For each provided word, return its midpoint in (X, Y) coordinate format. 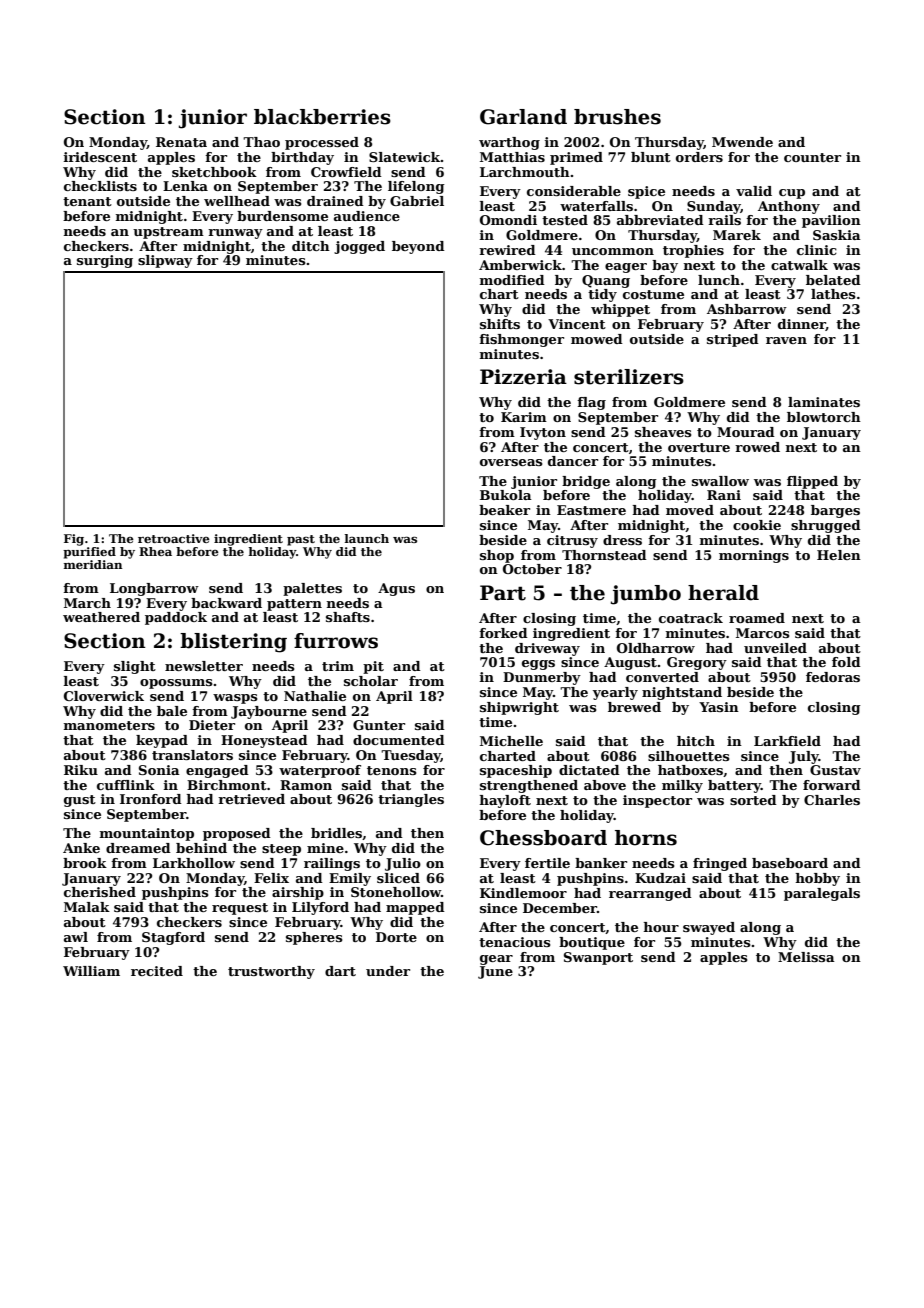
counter (812, 157)
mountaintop (147, 834)
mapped (415, 908)
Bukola (506, 495)
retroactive (174, 538)
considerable (574, 191)
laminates (824, 402)
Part (503, 593)
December (560, 908)
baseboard (790, 863)
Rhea (155, 551)
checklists (100, 186)
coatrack (691, 618)
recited (157, 971)
